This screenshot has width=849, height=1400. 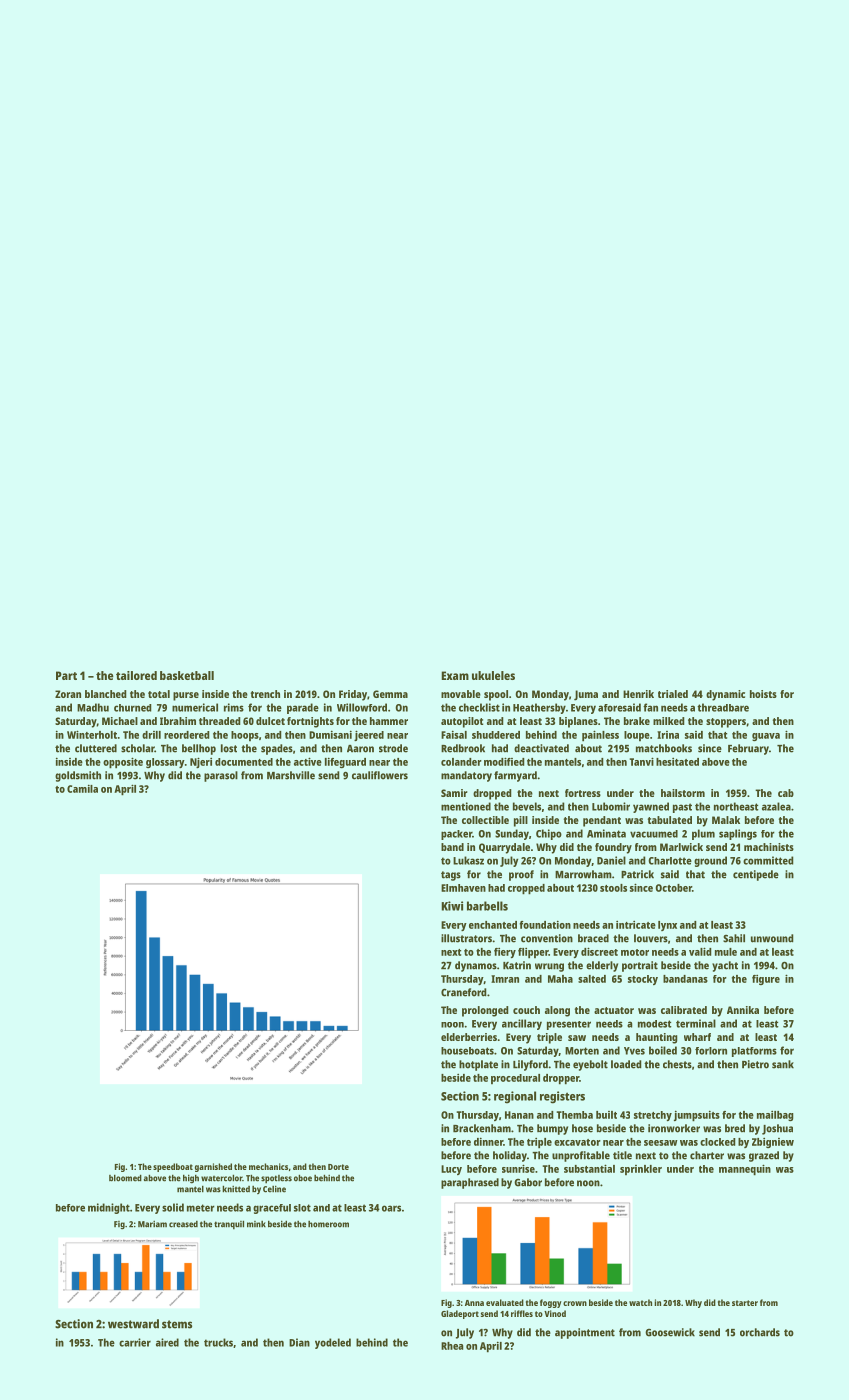 What do you see at coordinates (173, 1167) in the screenshot?
I see `speedboat` at bounding box center [173, 1167].
